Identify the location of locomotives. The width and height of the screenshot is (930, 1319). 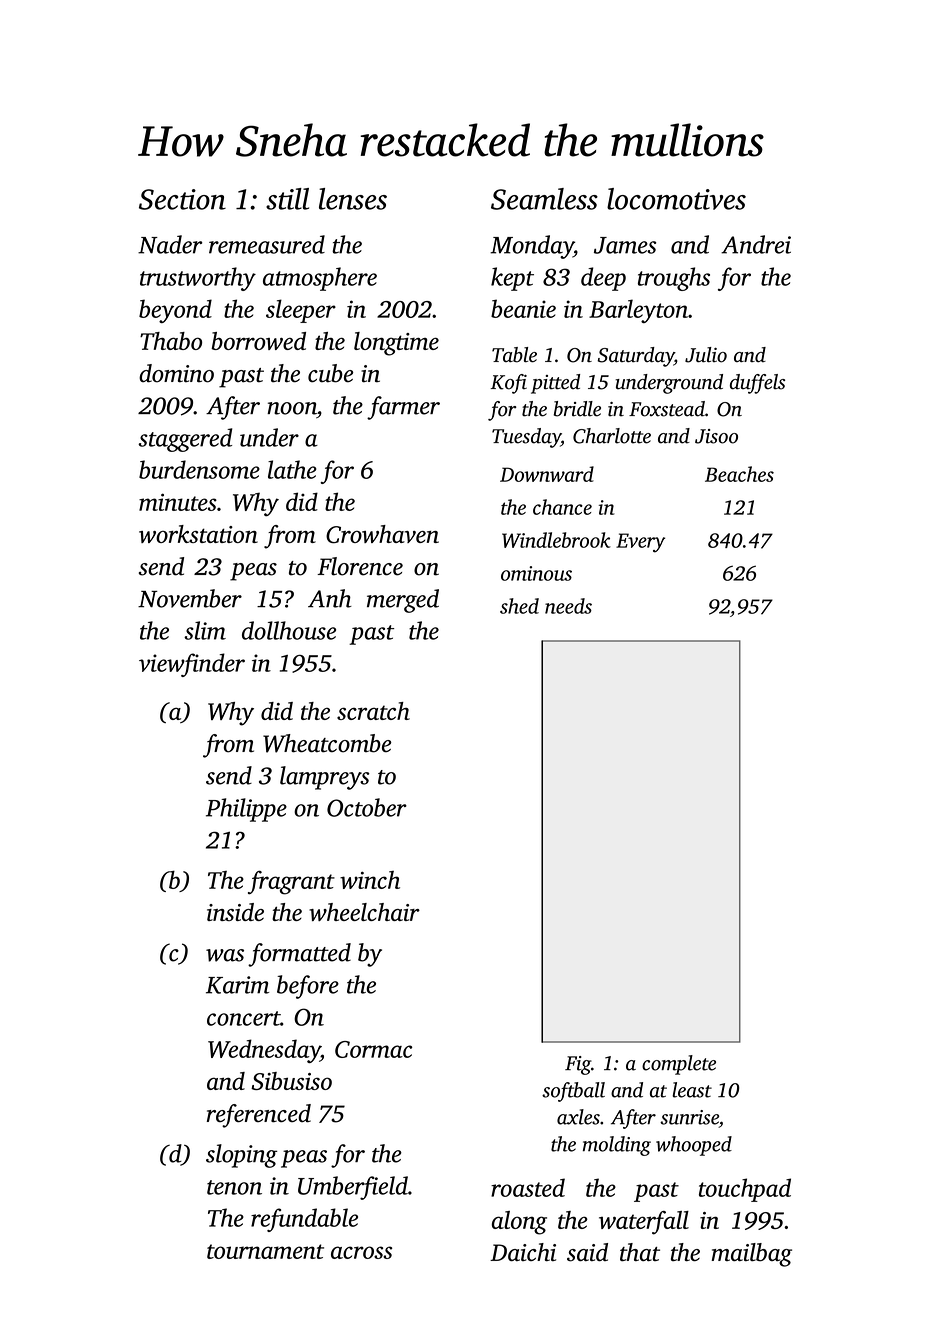
(676, 199).
